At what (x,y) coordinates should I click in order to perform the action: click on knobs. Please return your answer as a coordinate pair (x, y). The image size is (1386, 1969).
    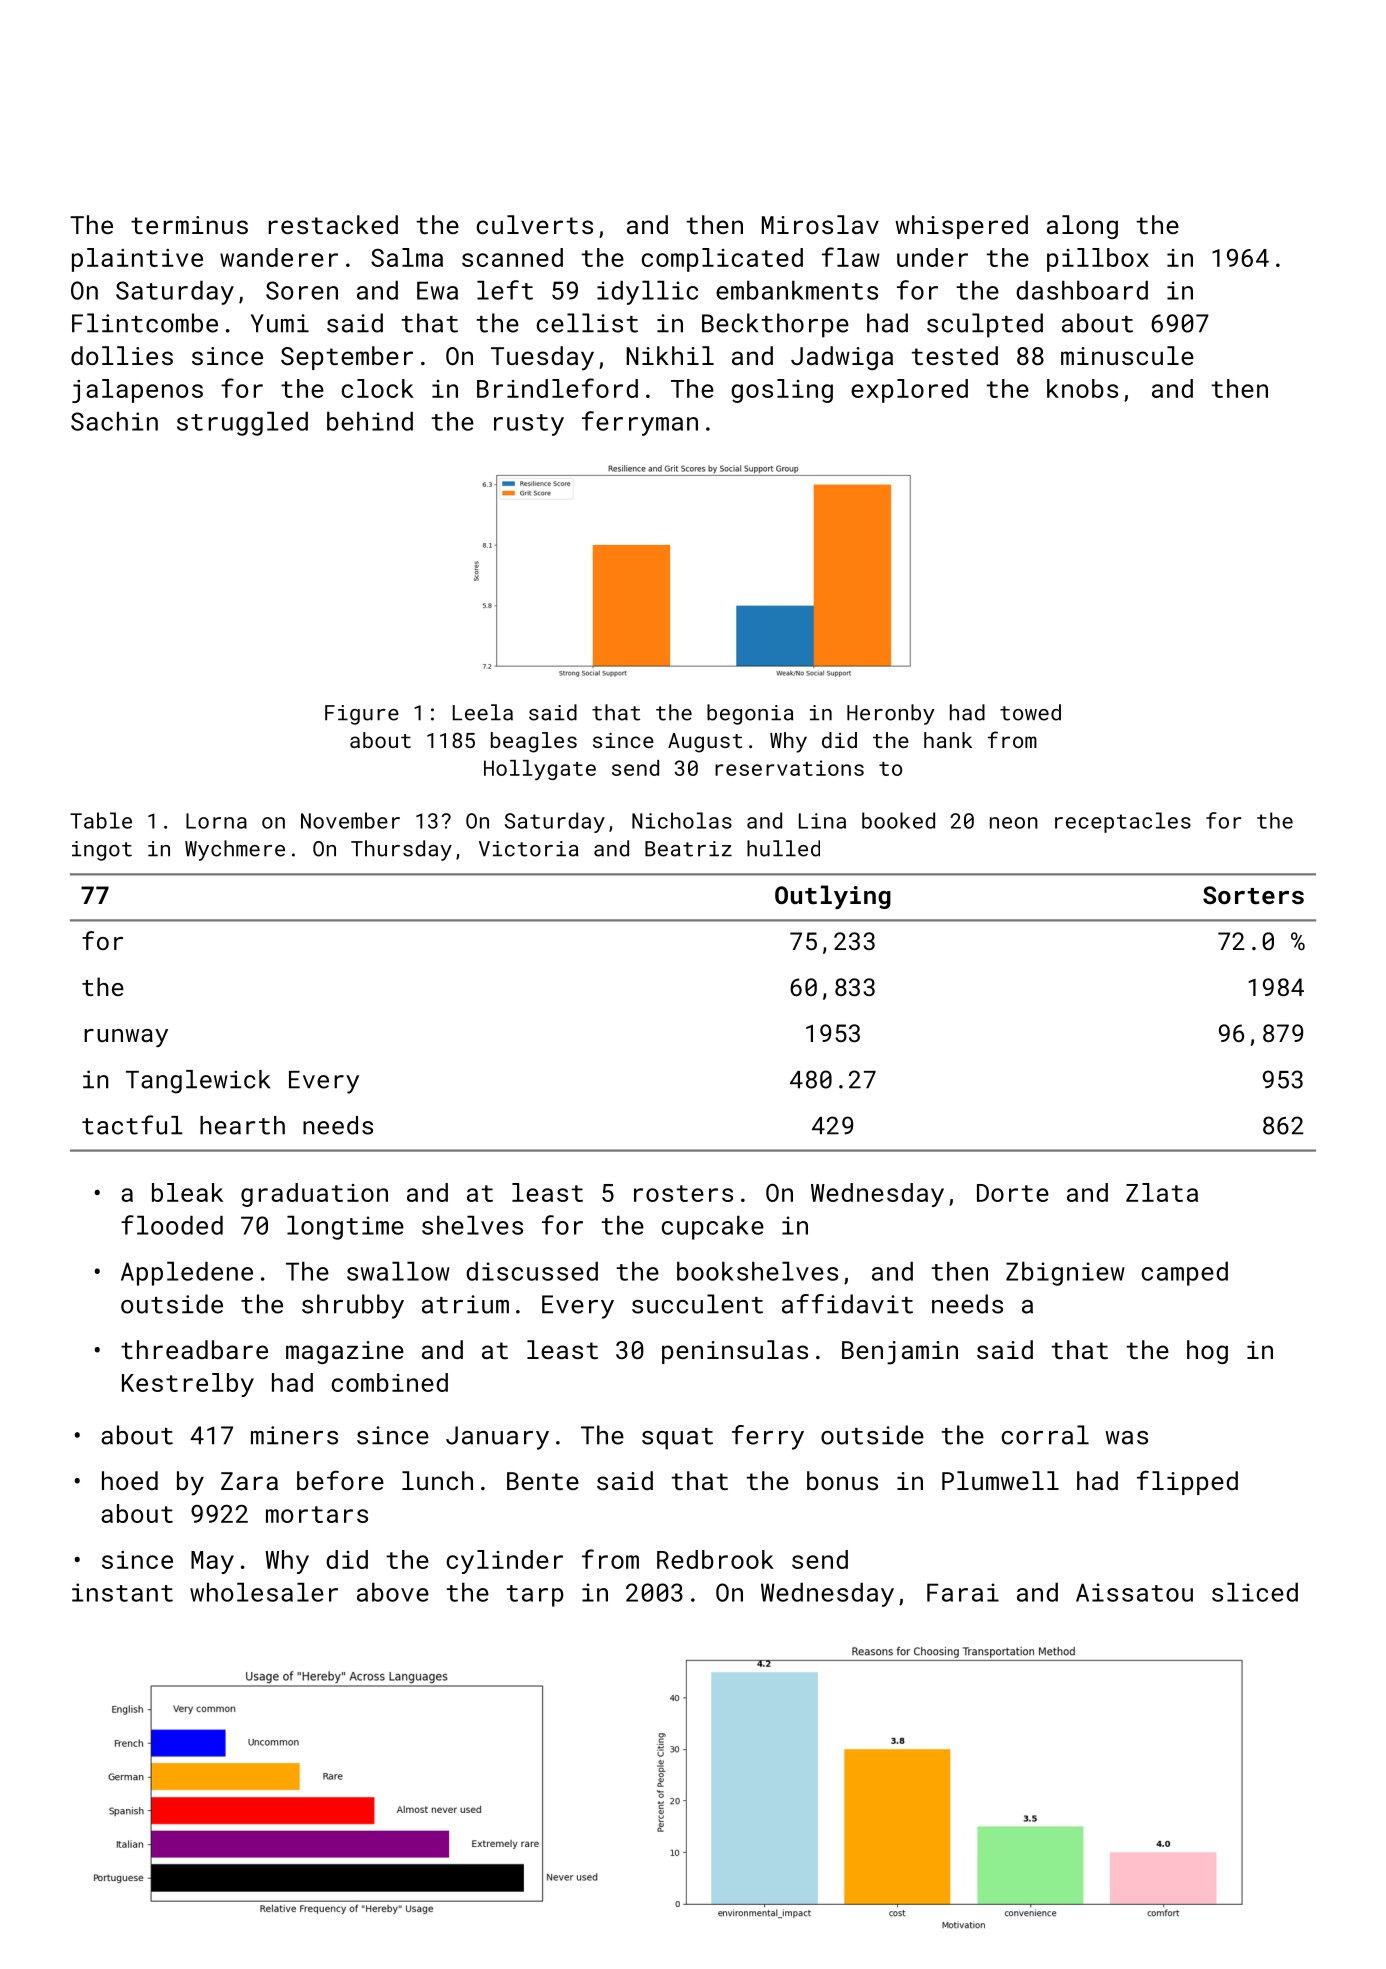
    Looking at the image, I should click on (1082, 388).
